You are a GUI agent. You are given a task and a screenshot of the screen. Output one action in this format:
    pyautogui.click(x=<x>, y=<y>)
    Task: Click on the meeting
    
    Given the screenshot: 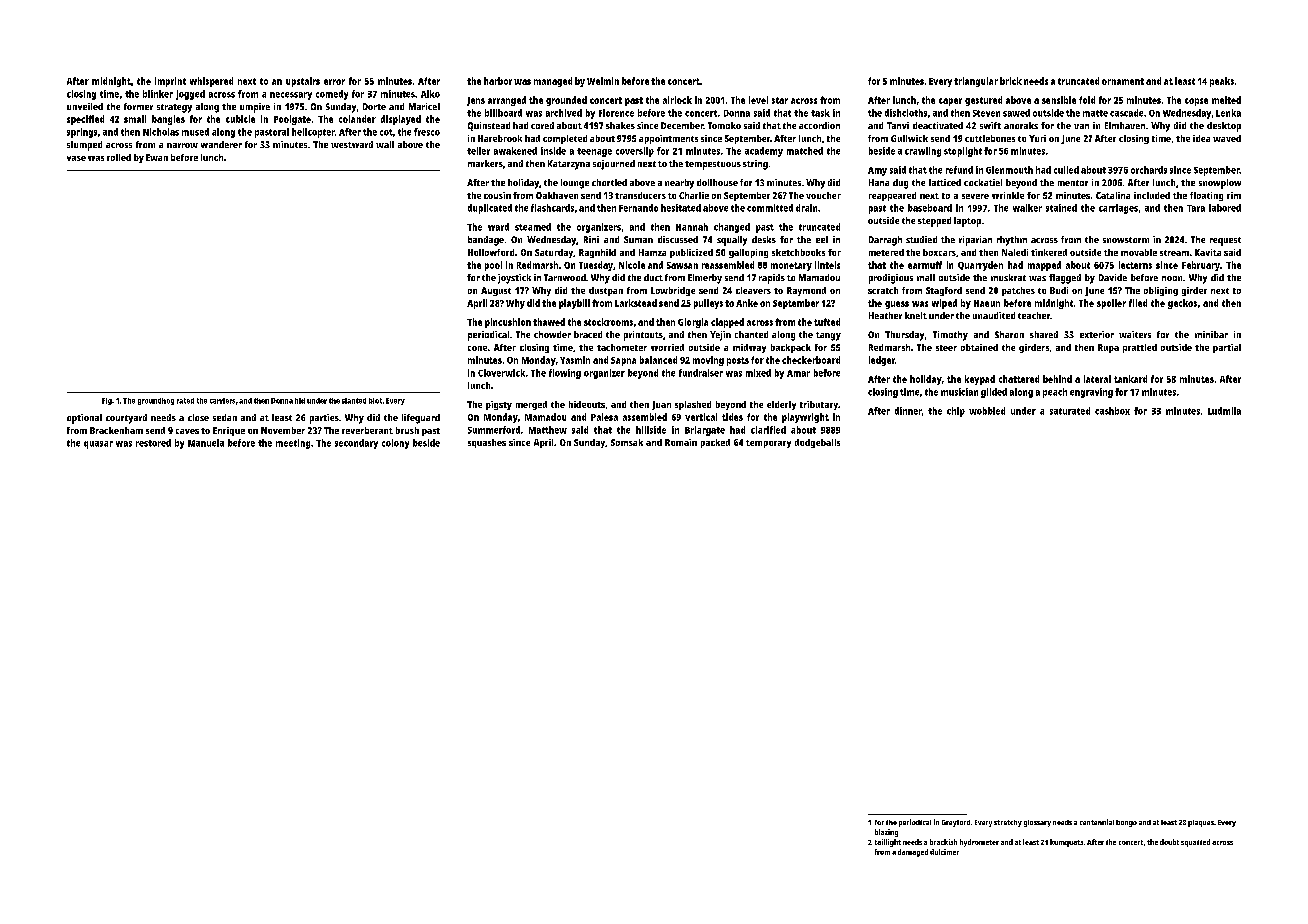 What is the action you would take?
    pyautogui.click(x=293, y=444)
